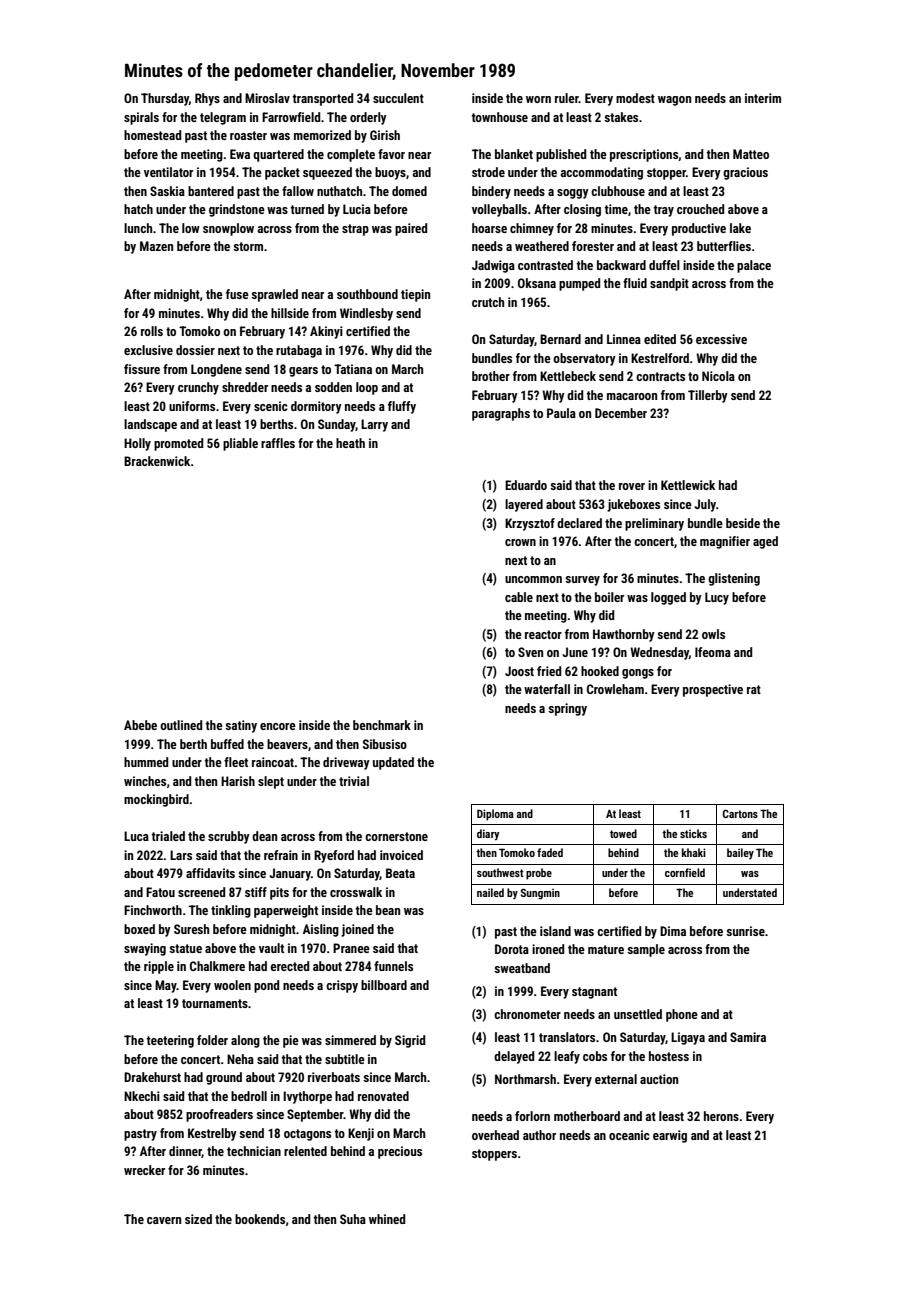 The height and width of the screenshot is (1316, 908). What do you see at coordinates (361, 1134) in the screenshot?
I see `Kenji` at bounding box center [361, 1134].
